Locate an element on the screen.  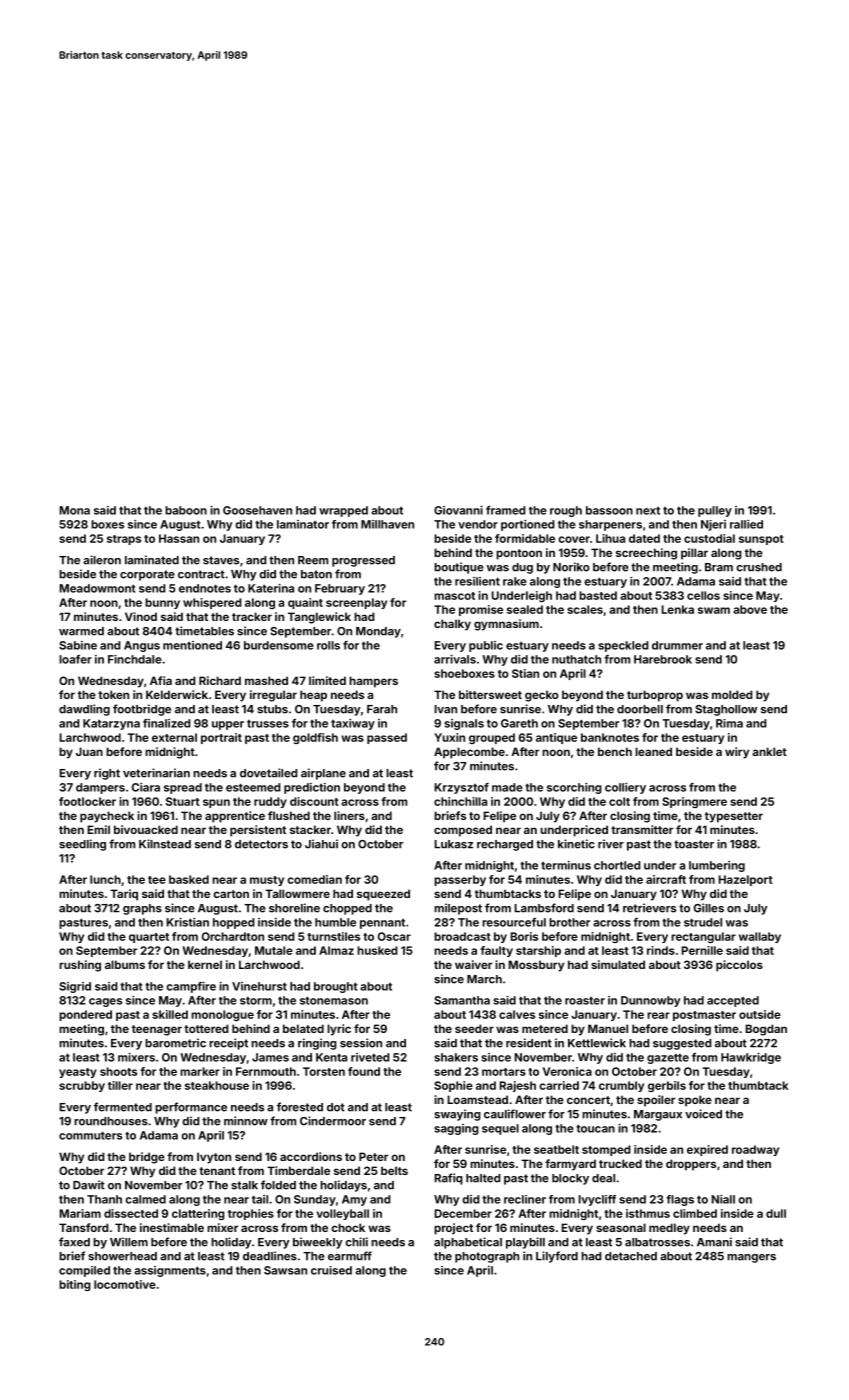
earmuff is located at coordinates (350, 1256).
